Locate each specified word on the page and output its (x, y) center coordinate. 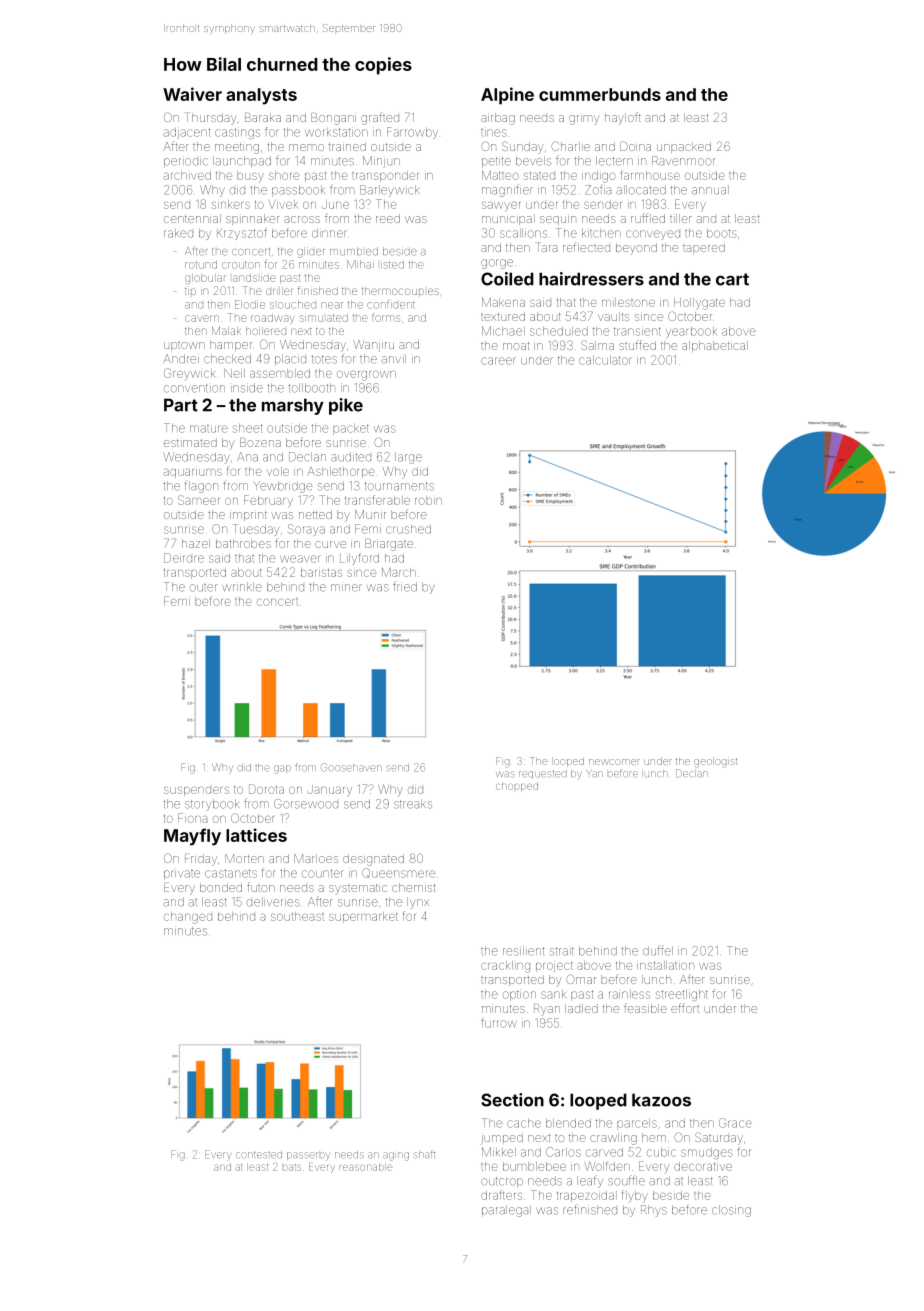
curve (330, 544)
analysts (261, 96)
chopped (517, 786)
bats (292, 1167)
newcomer (614, 762)
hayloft (623, 118)
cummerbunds (600, 94)
